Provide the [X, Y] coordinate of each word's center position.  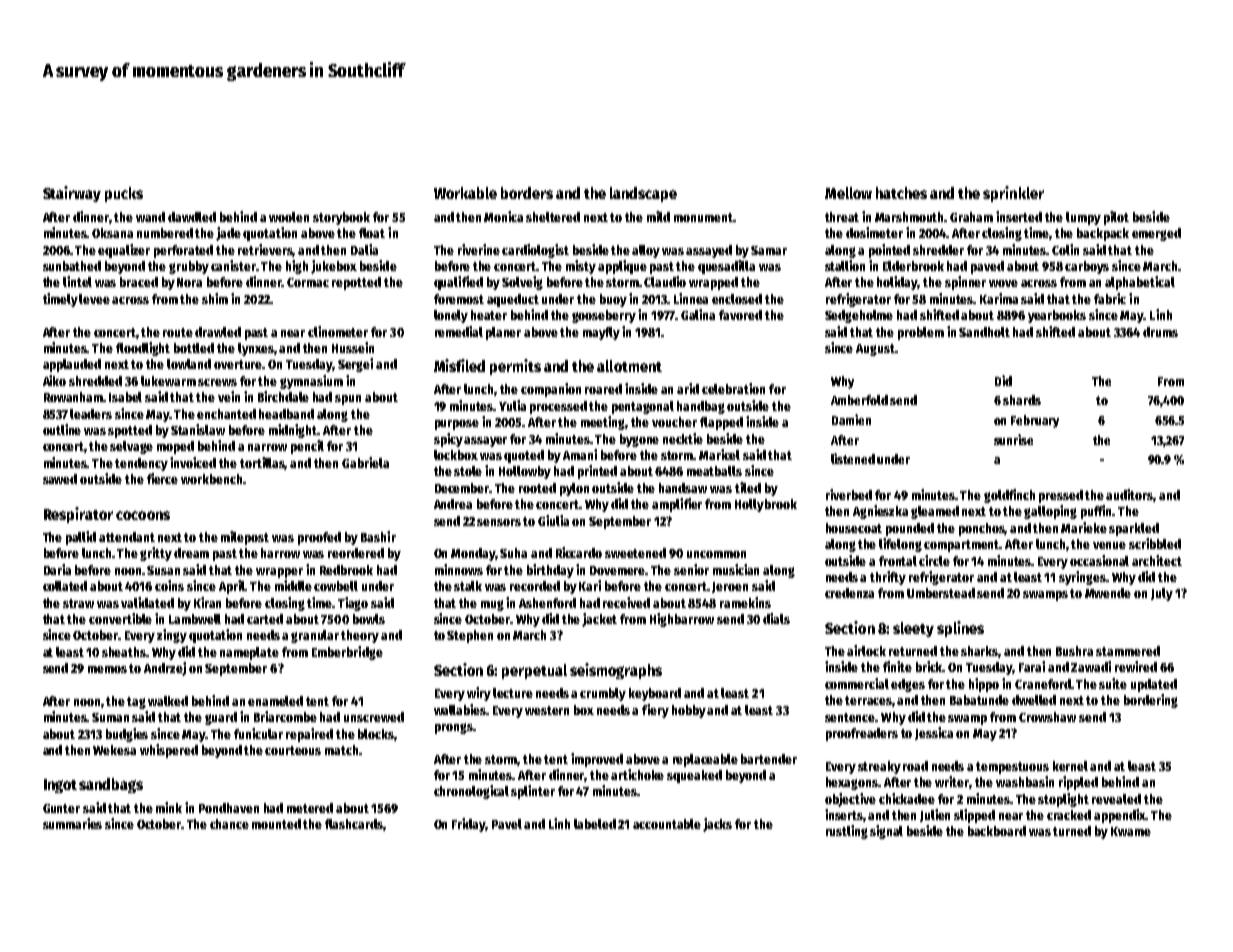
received [626, 602]
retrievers [265, 250]
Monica [503, 216]
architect [1157, 560]
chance [229, 824]
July [1162, 594]
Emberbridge [347, 653]
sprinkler [1013, 194]
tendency [141, 464]
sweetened [635, 553]
